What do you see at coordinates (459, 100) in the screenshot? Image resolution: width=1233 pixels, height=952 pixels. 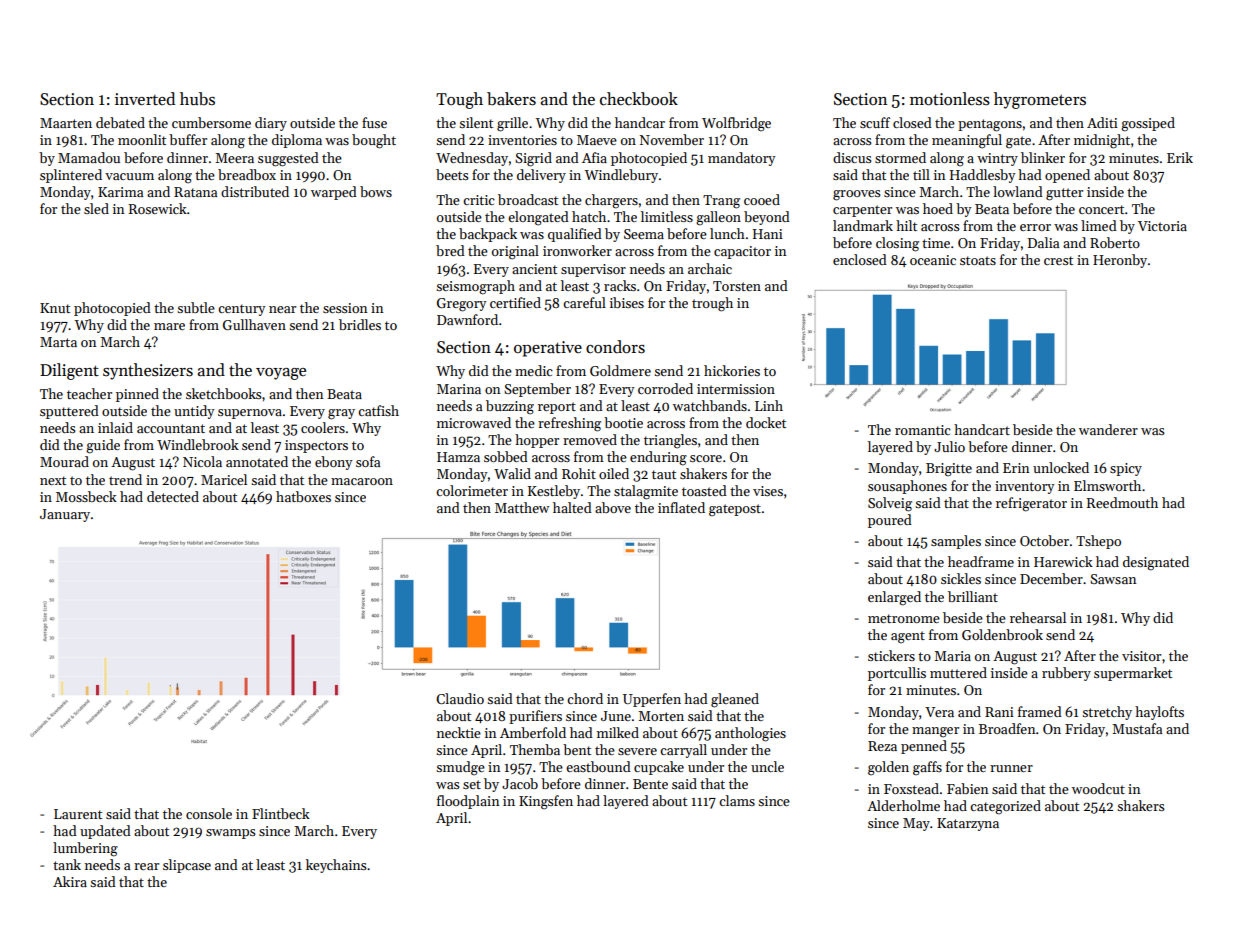 I see `Tough` at bounding box center [459, 100].
